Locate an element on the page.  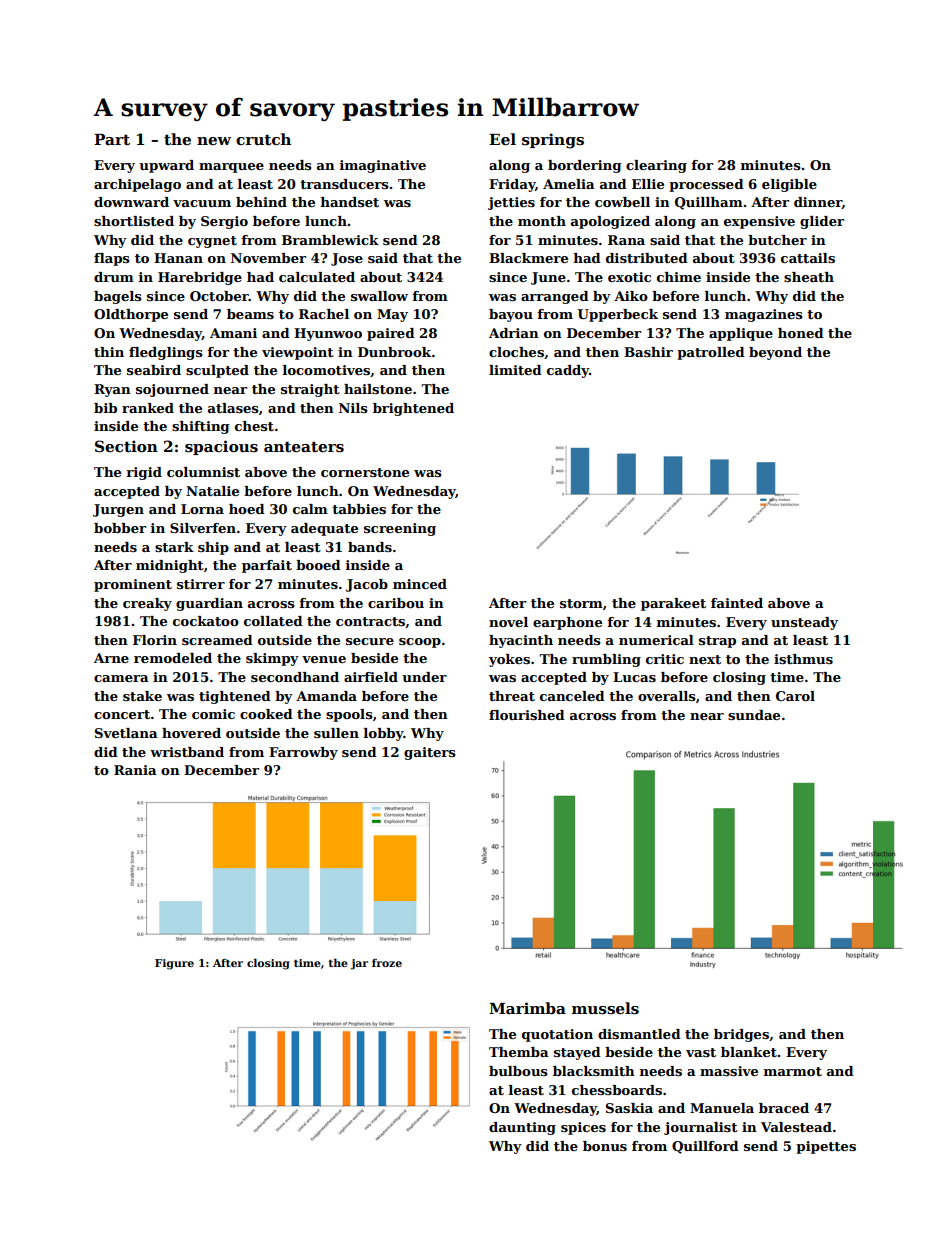
parfait is located at coordinates (267, 566).
